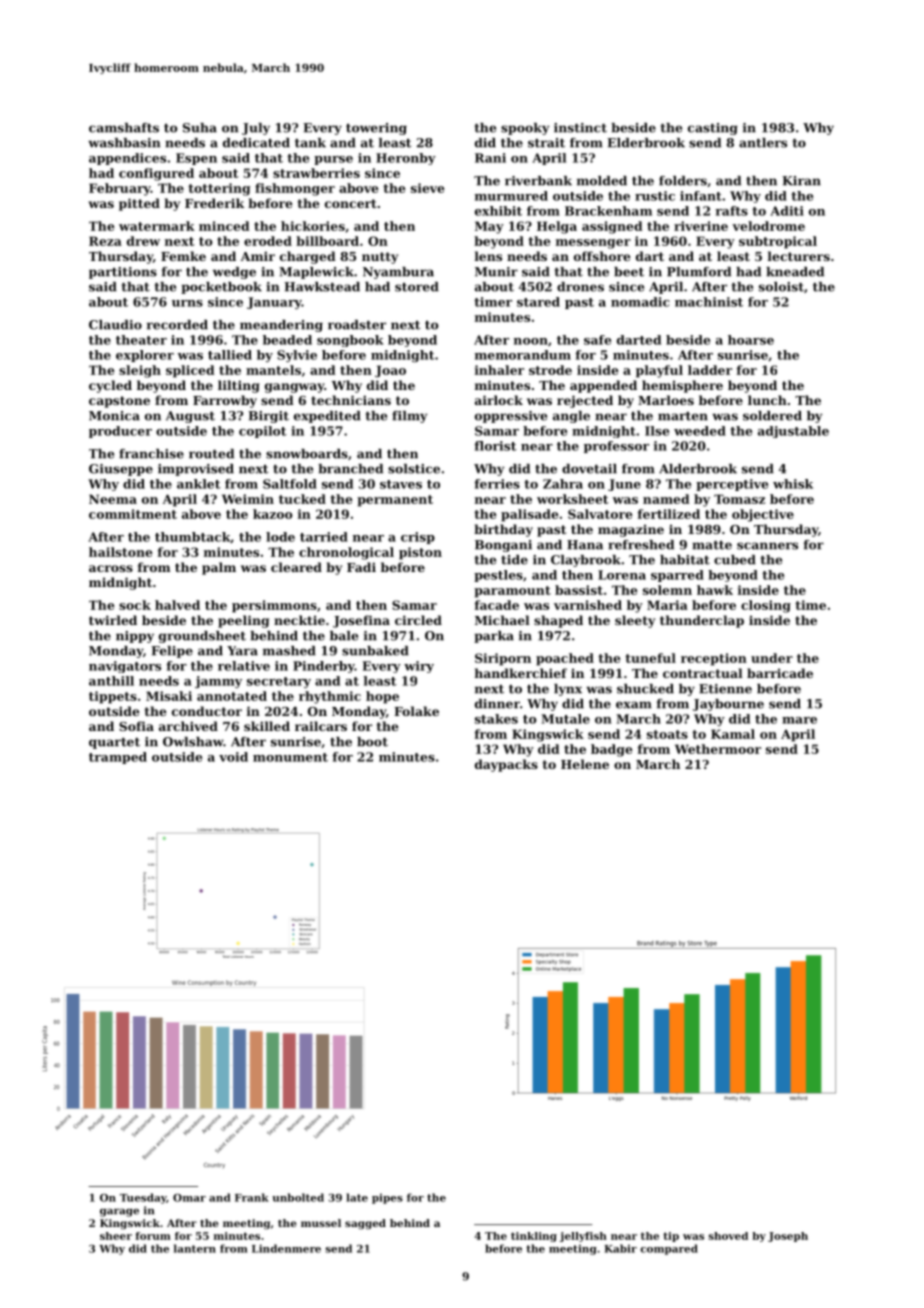  Describe the element at coordinates (214, 203) in the page. I see `Frederik` at that location.
